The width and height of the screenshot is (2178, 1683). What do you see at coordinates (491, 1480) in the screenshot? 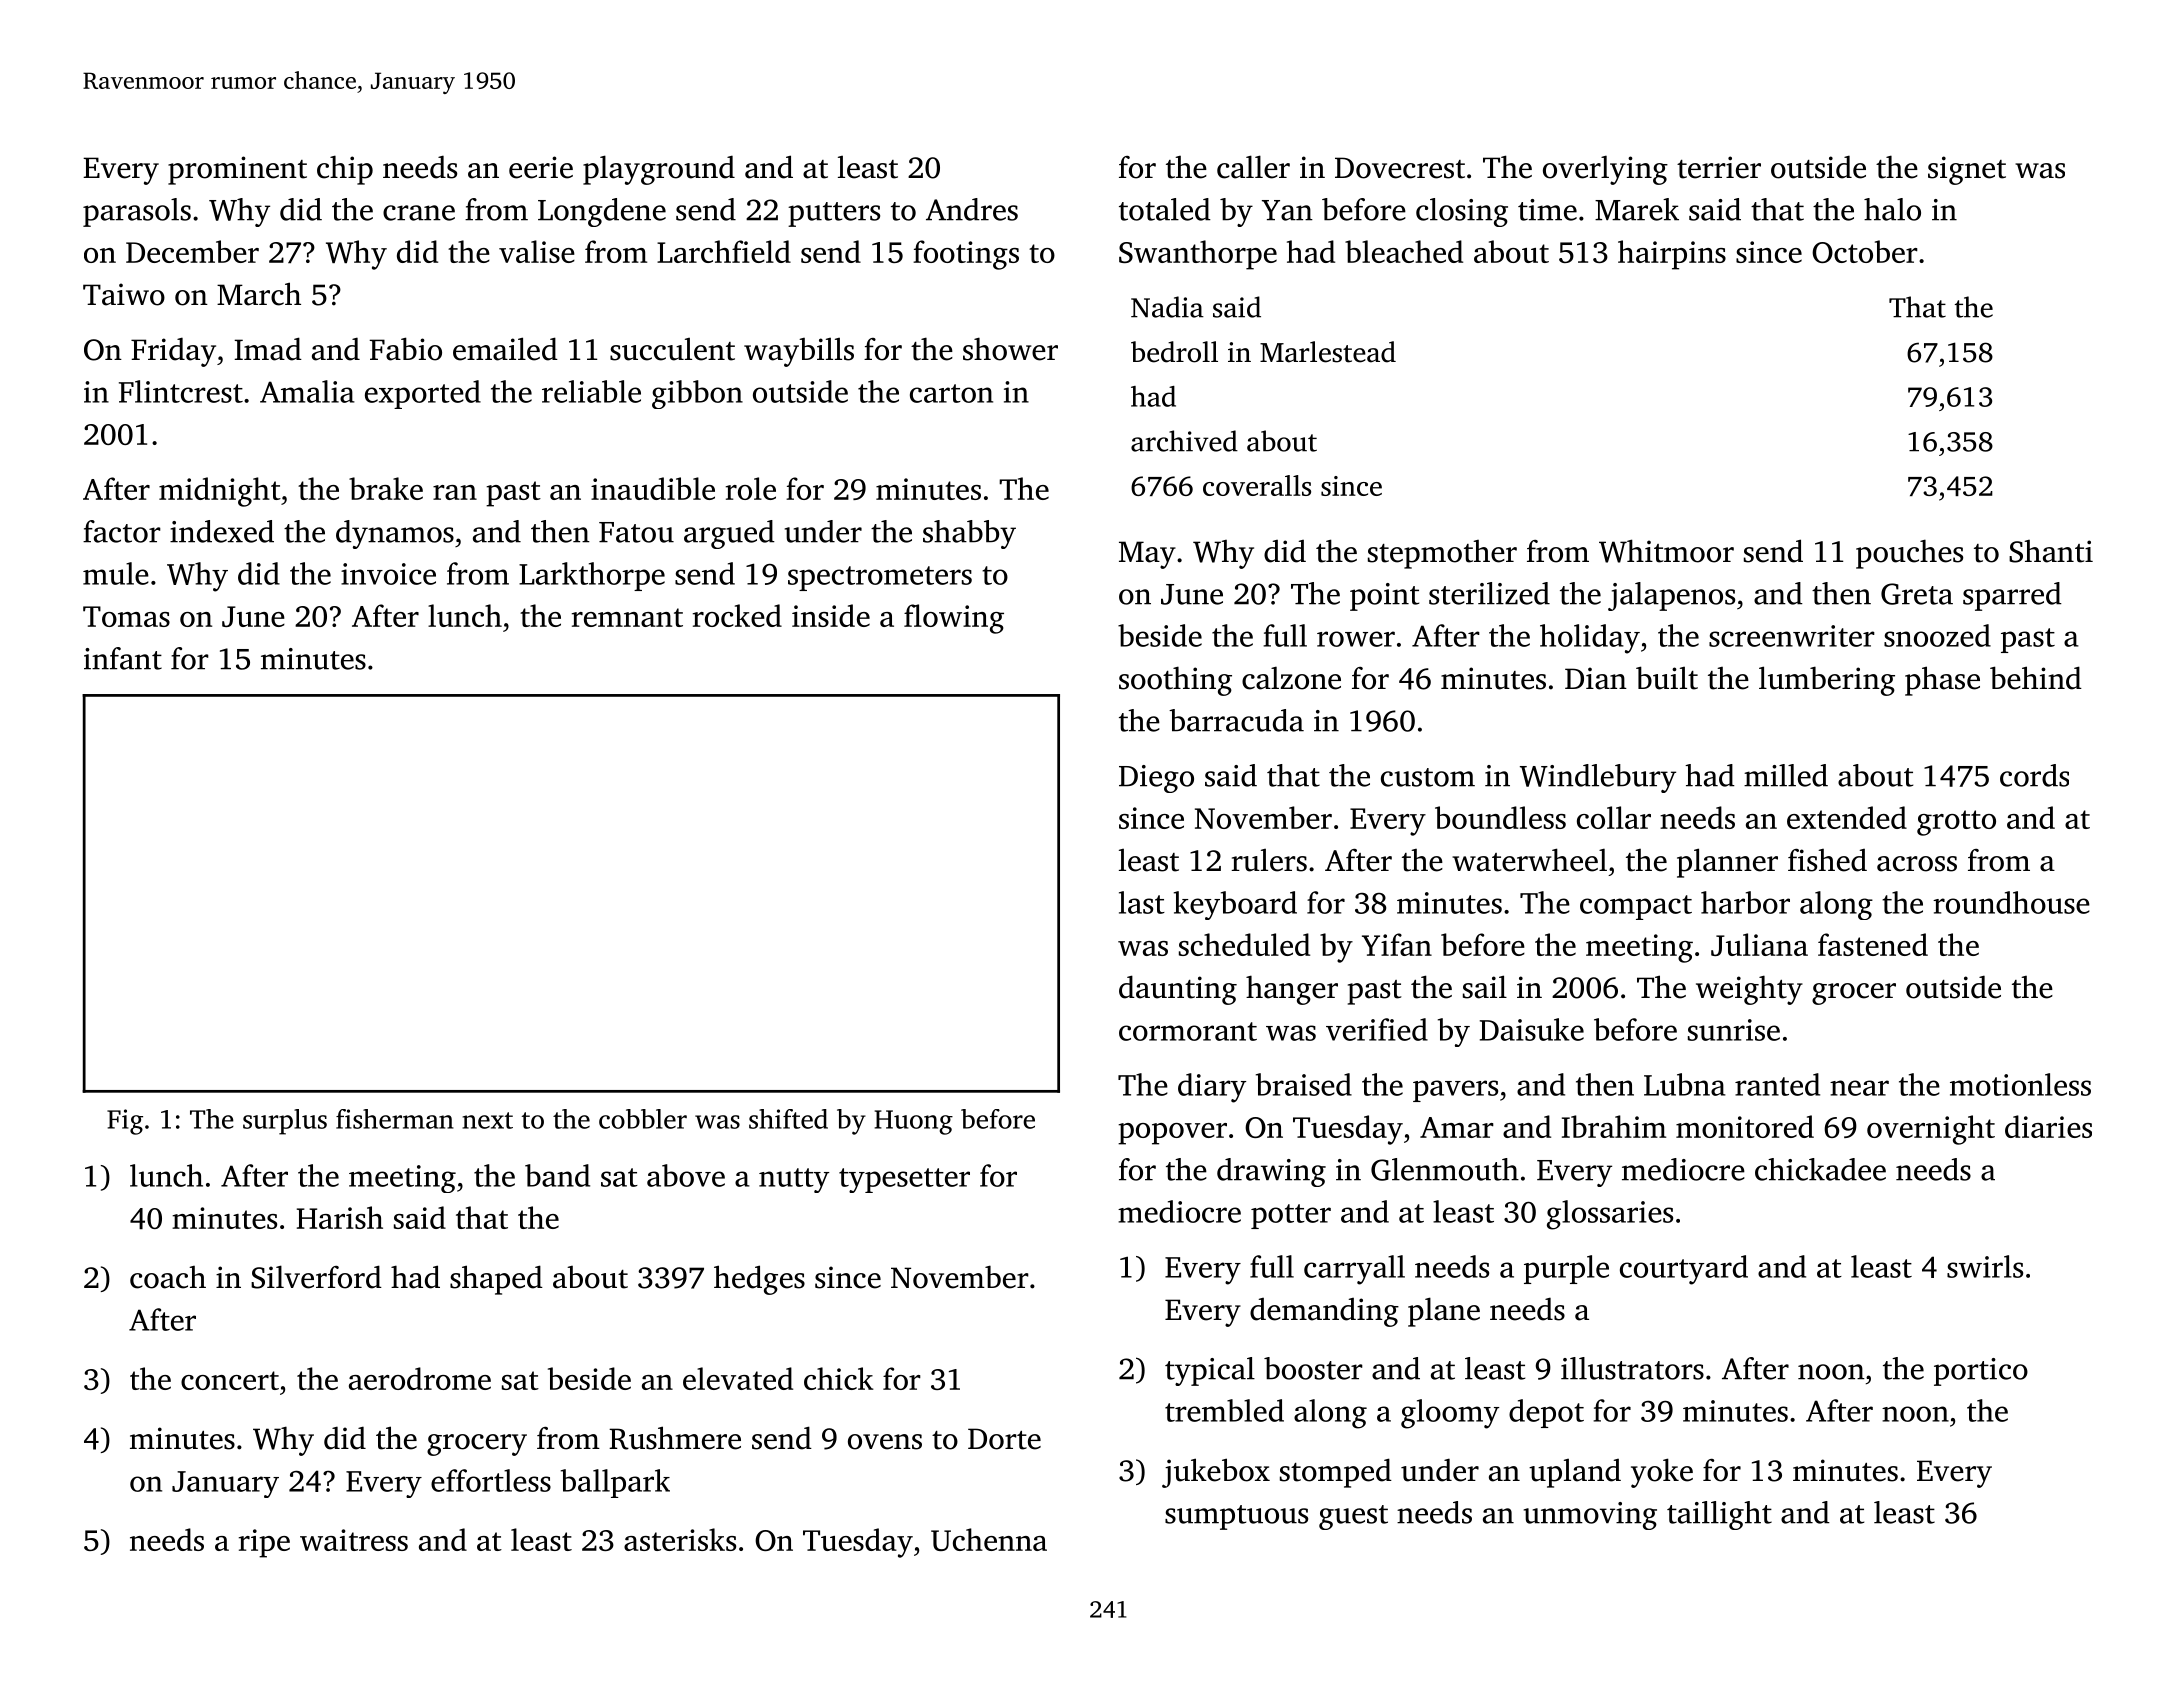
I see `effortless` at bounding box center [491, 1480].
